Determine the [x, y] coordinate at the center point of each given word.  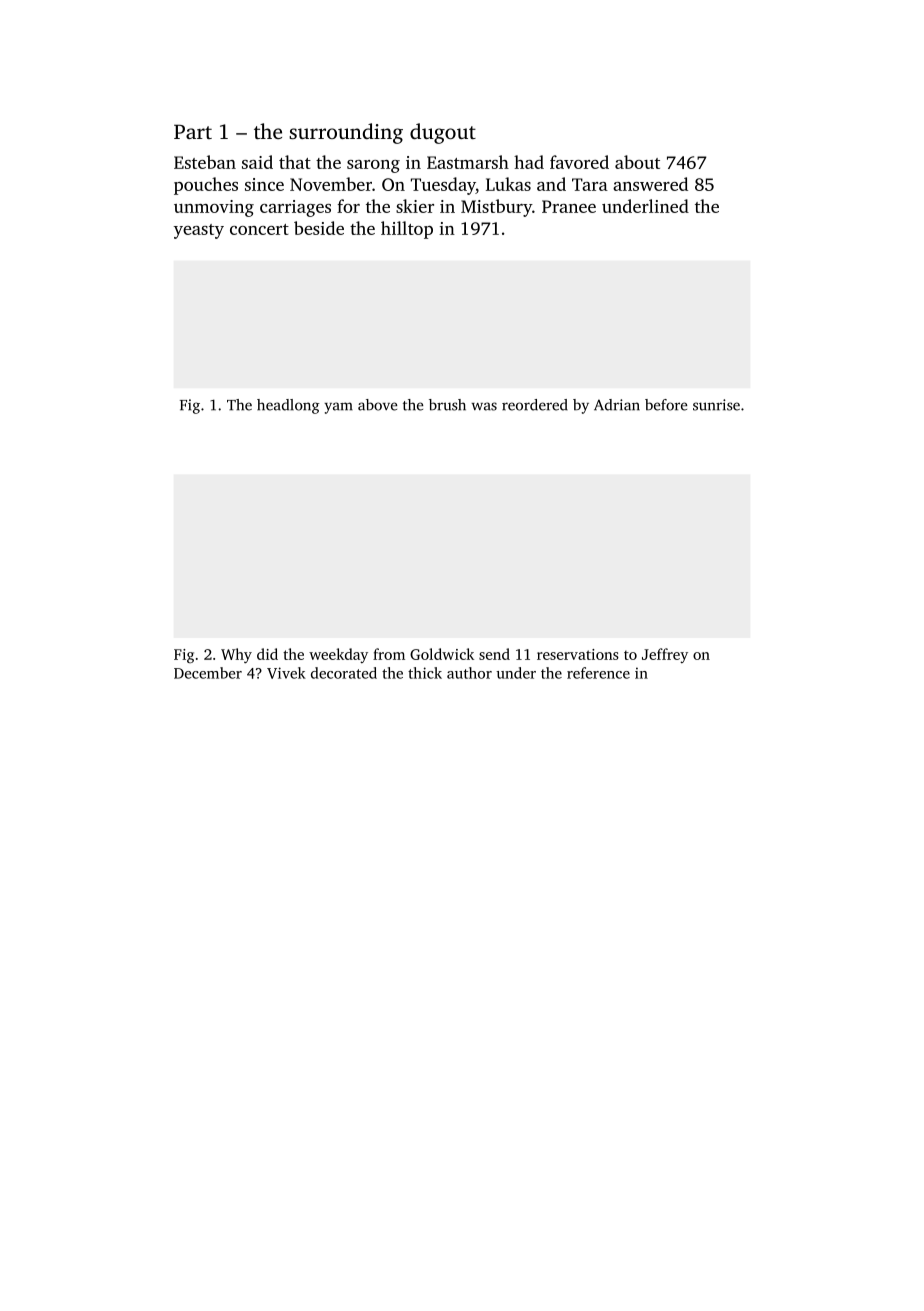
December [208, 673]
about [637, 162]
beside [319, 228]
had [529, 162]
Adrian [617, 405]
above [378, 405]
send [494, 654]
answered [650, 184]
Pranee [569, 206]
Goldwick [442, 654]
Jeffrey [665, 655]
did [267, 654]
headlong [288, 406]
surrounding [346, 133]
